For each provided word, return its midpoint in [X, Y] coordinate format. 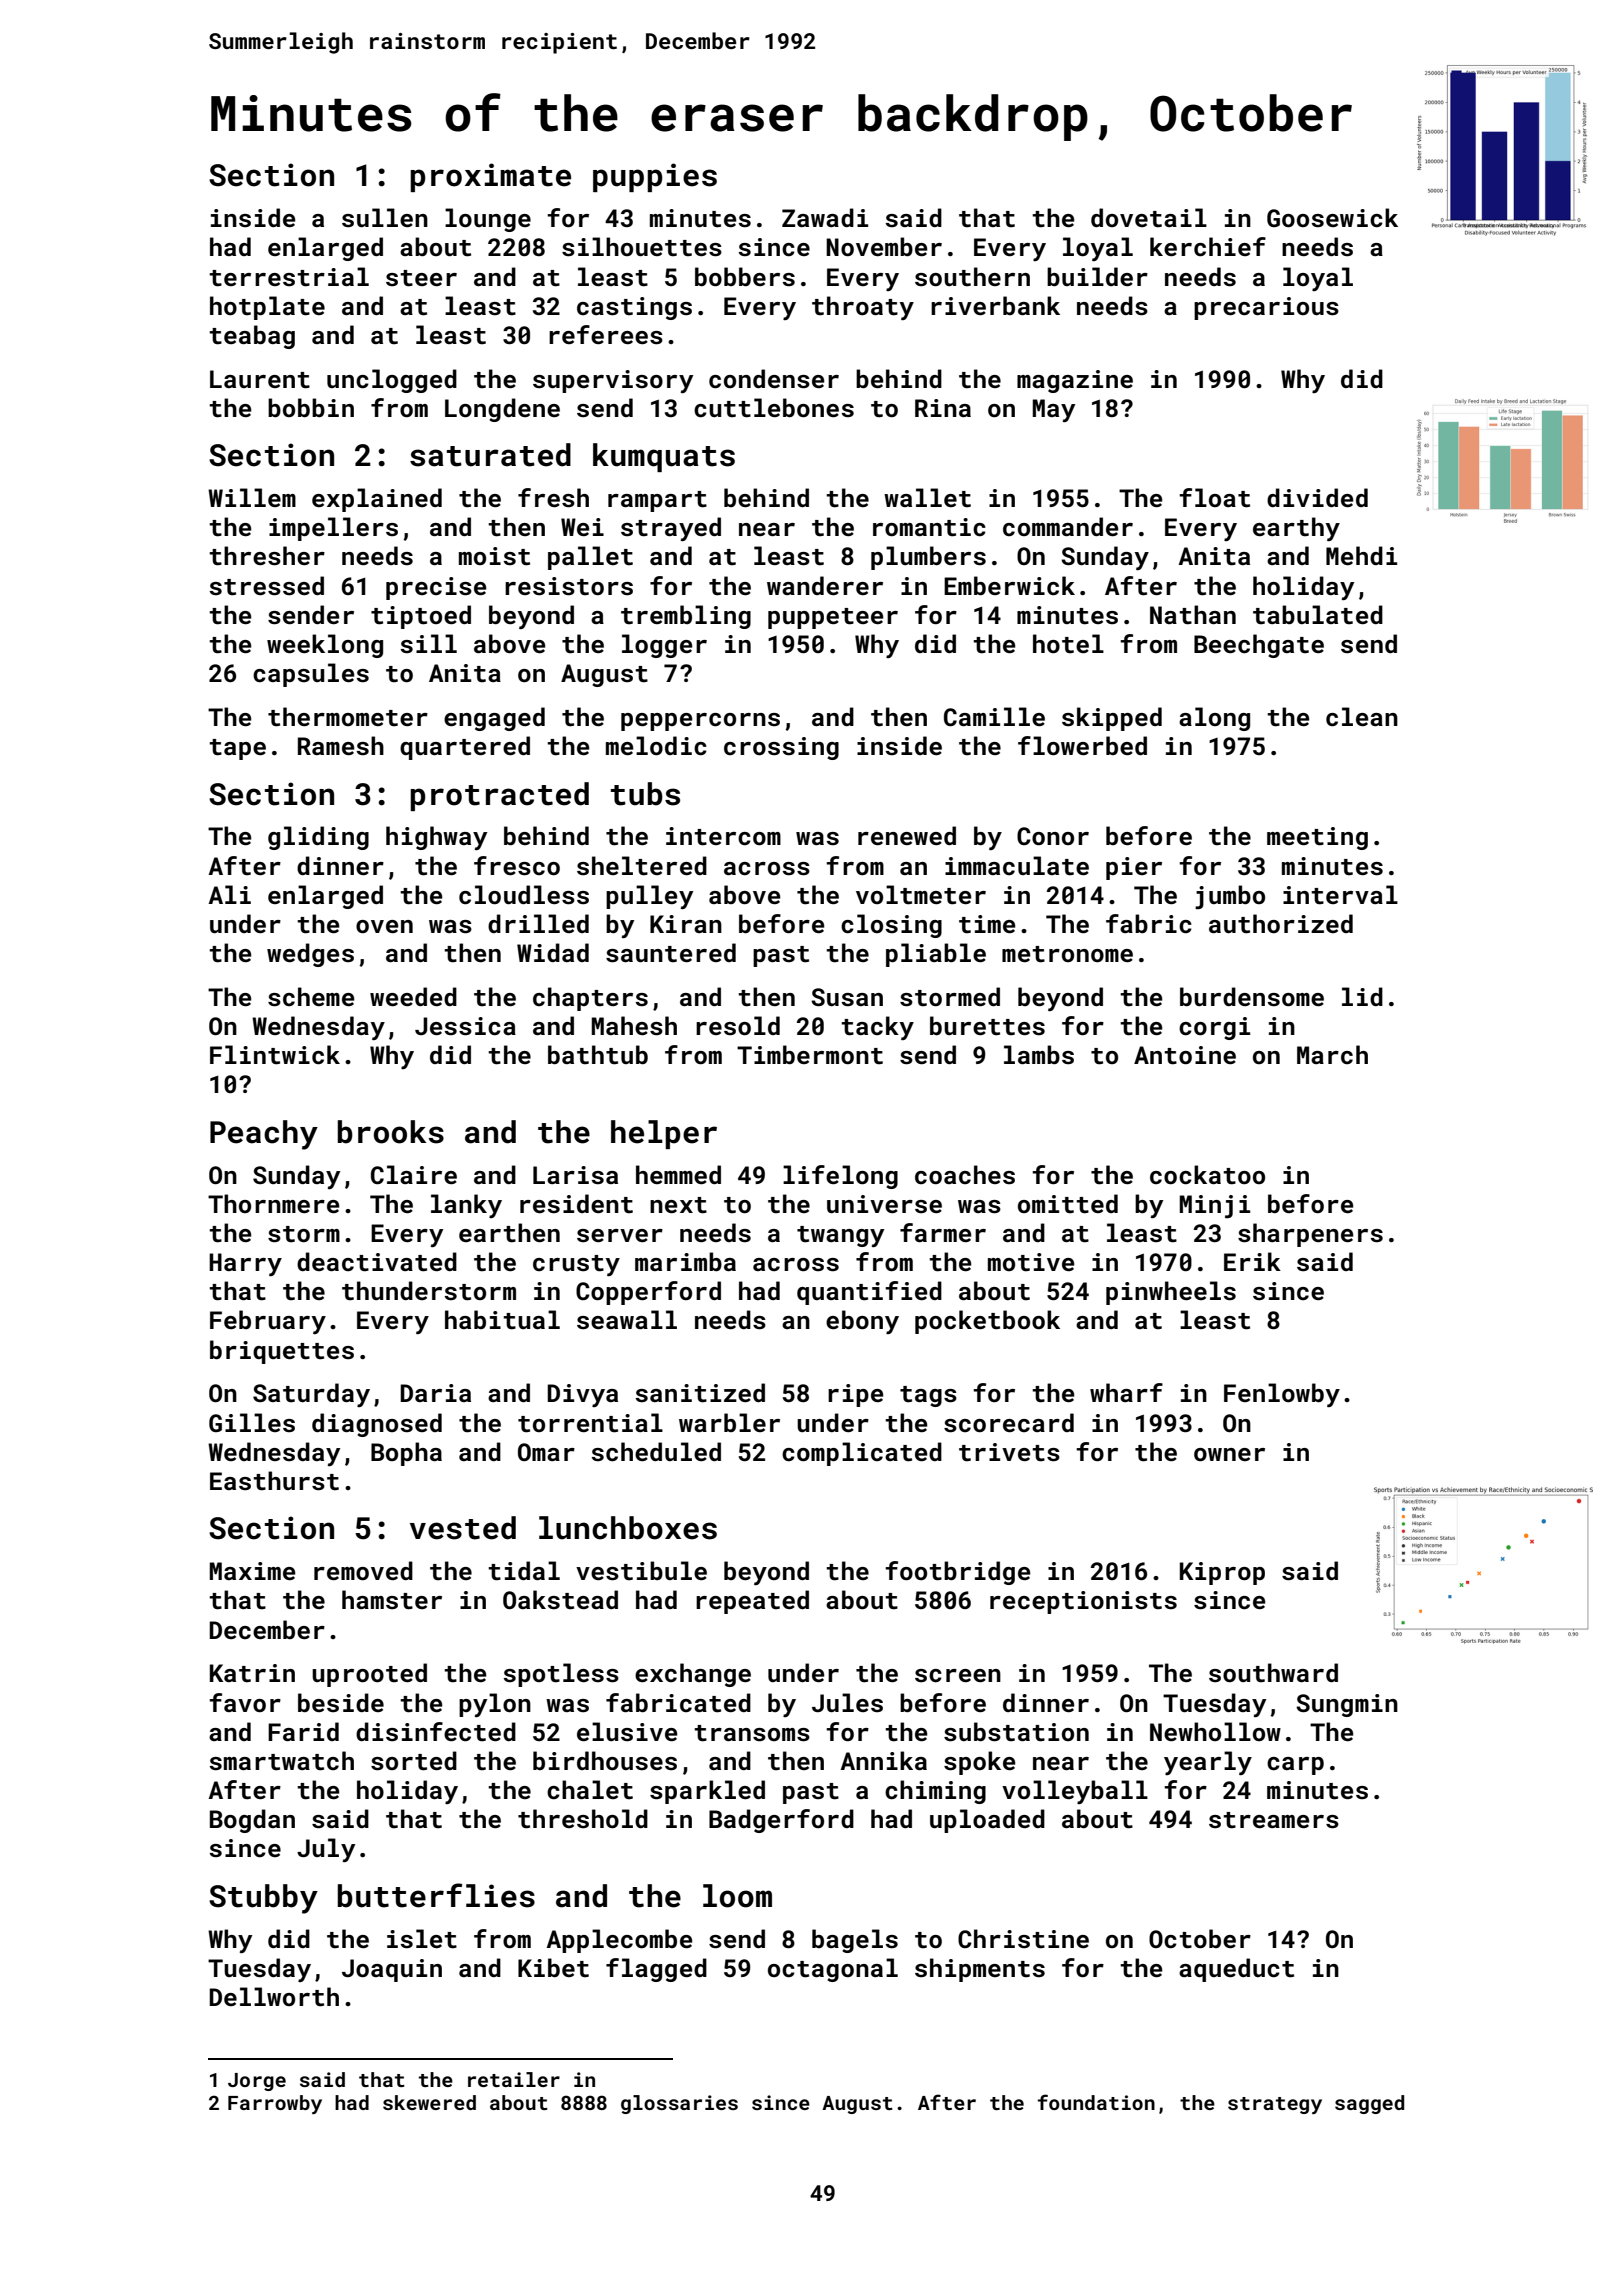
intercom [723, 836]
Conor [1053, 836]
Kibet [553, 1968]
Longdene [502, 410]
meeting [1317, 838]
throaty [863, 308]
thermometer [348, 717]
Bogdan [252, 1821]
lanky [466, 1206]
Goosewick [1332, 218]
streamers [1274, 1820]
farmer [943, 1232]
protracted [499, 796]
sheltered [642, 866]
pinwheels [1171, 1293]
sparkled [707, 1792]
